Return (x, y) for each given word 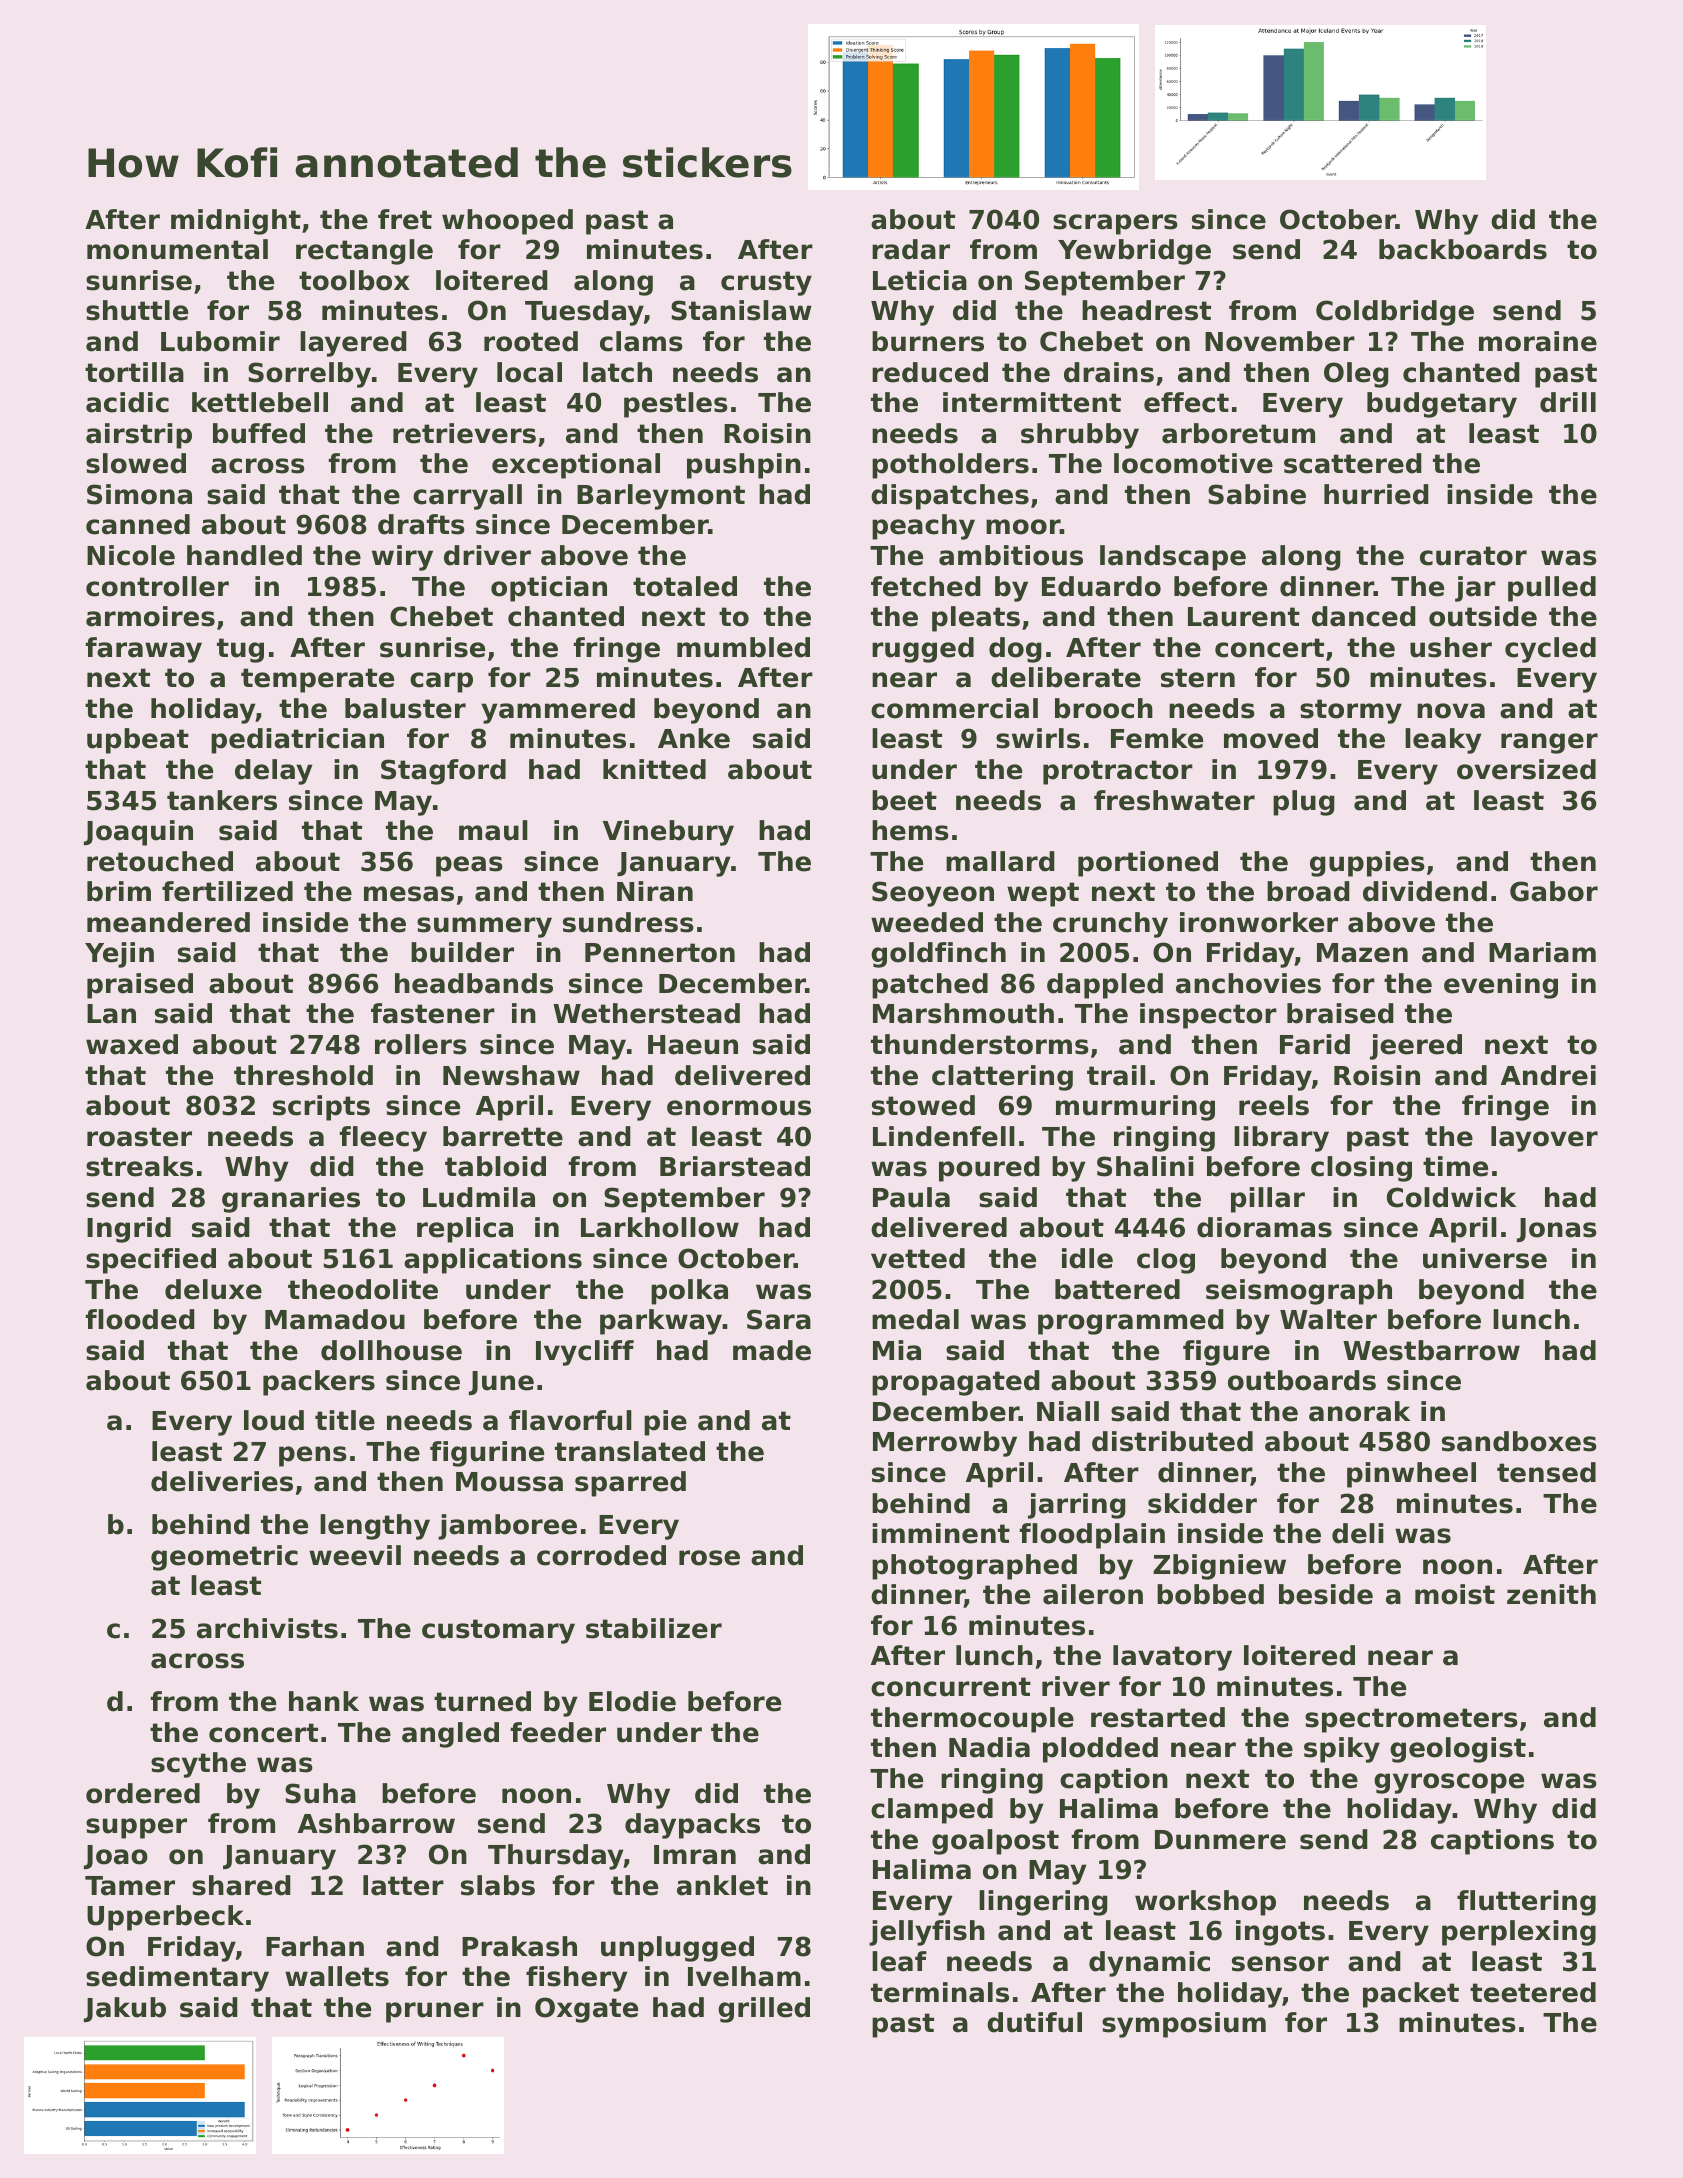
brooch (1104, 708)
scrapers (1115, 224)
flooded (140, 1319)
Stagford (443, 772)
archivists (267, 1628)
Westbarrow (1431, 1350)
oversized (1526, 769)
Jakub (125, 2009)
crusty (766, 283)
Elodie (632, 1701)
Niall (1068, 1411)
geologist (1458, 1750)
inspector (1208, 1016)
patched (930, 986)
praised (140, 986)
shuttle (137, 310)
